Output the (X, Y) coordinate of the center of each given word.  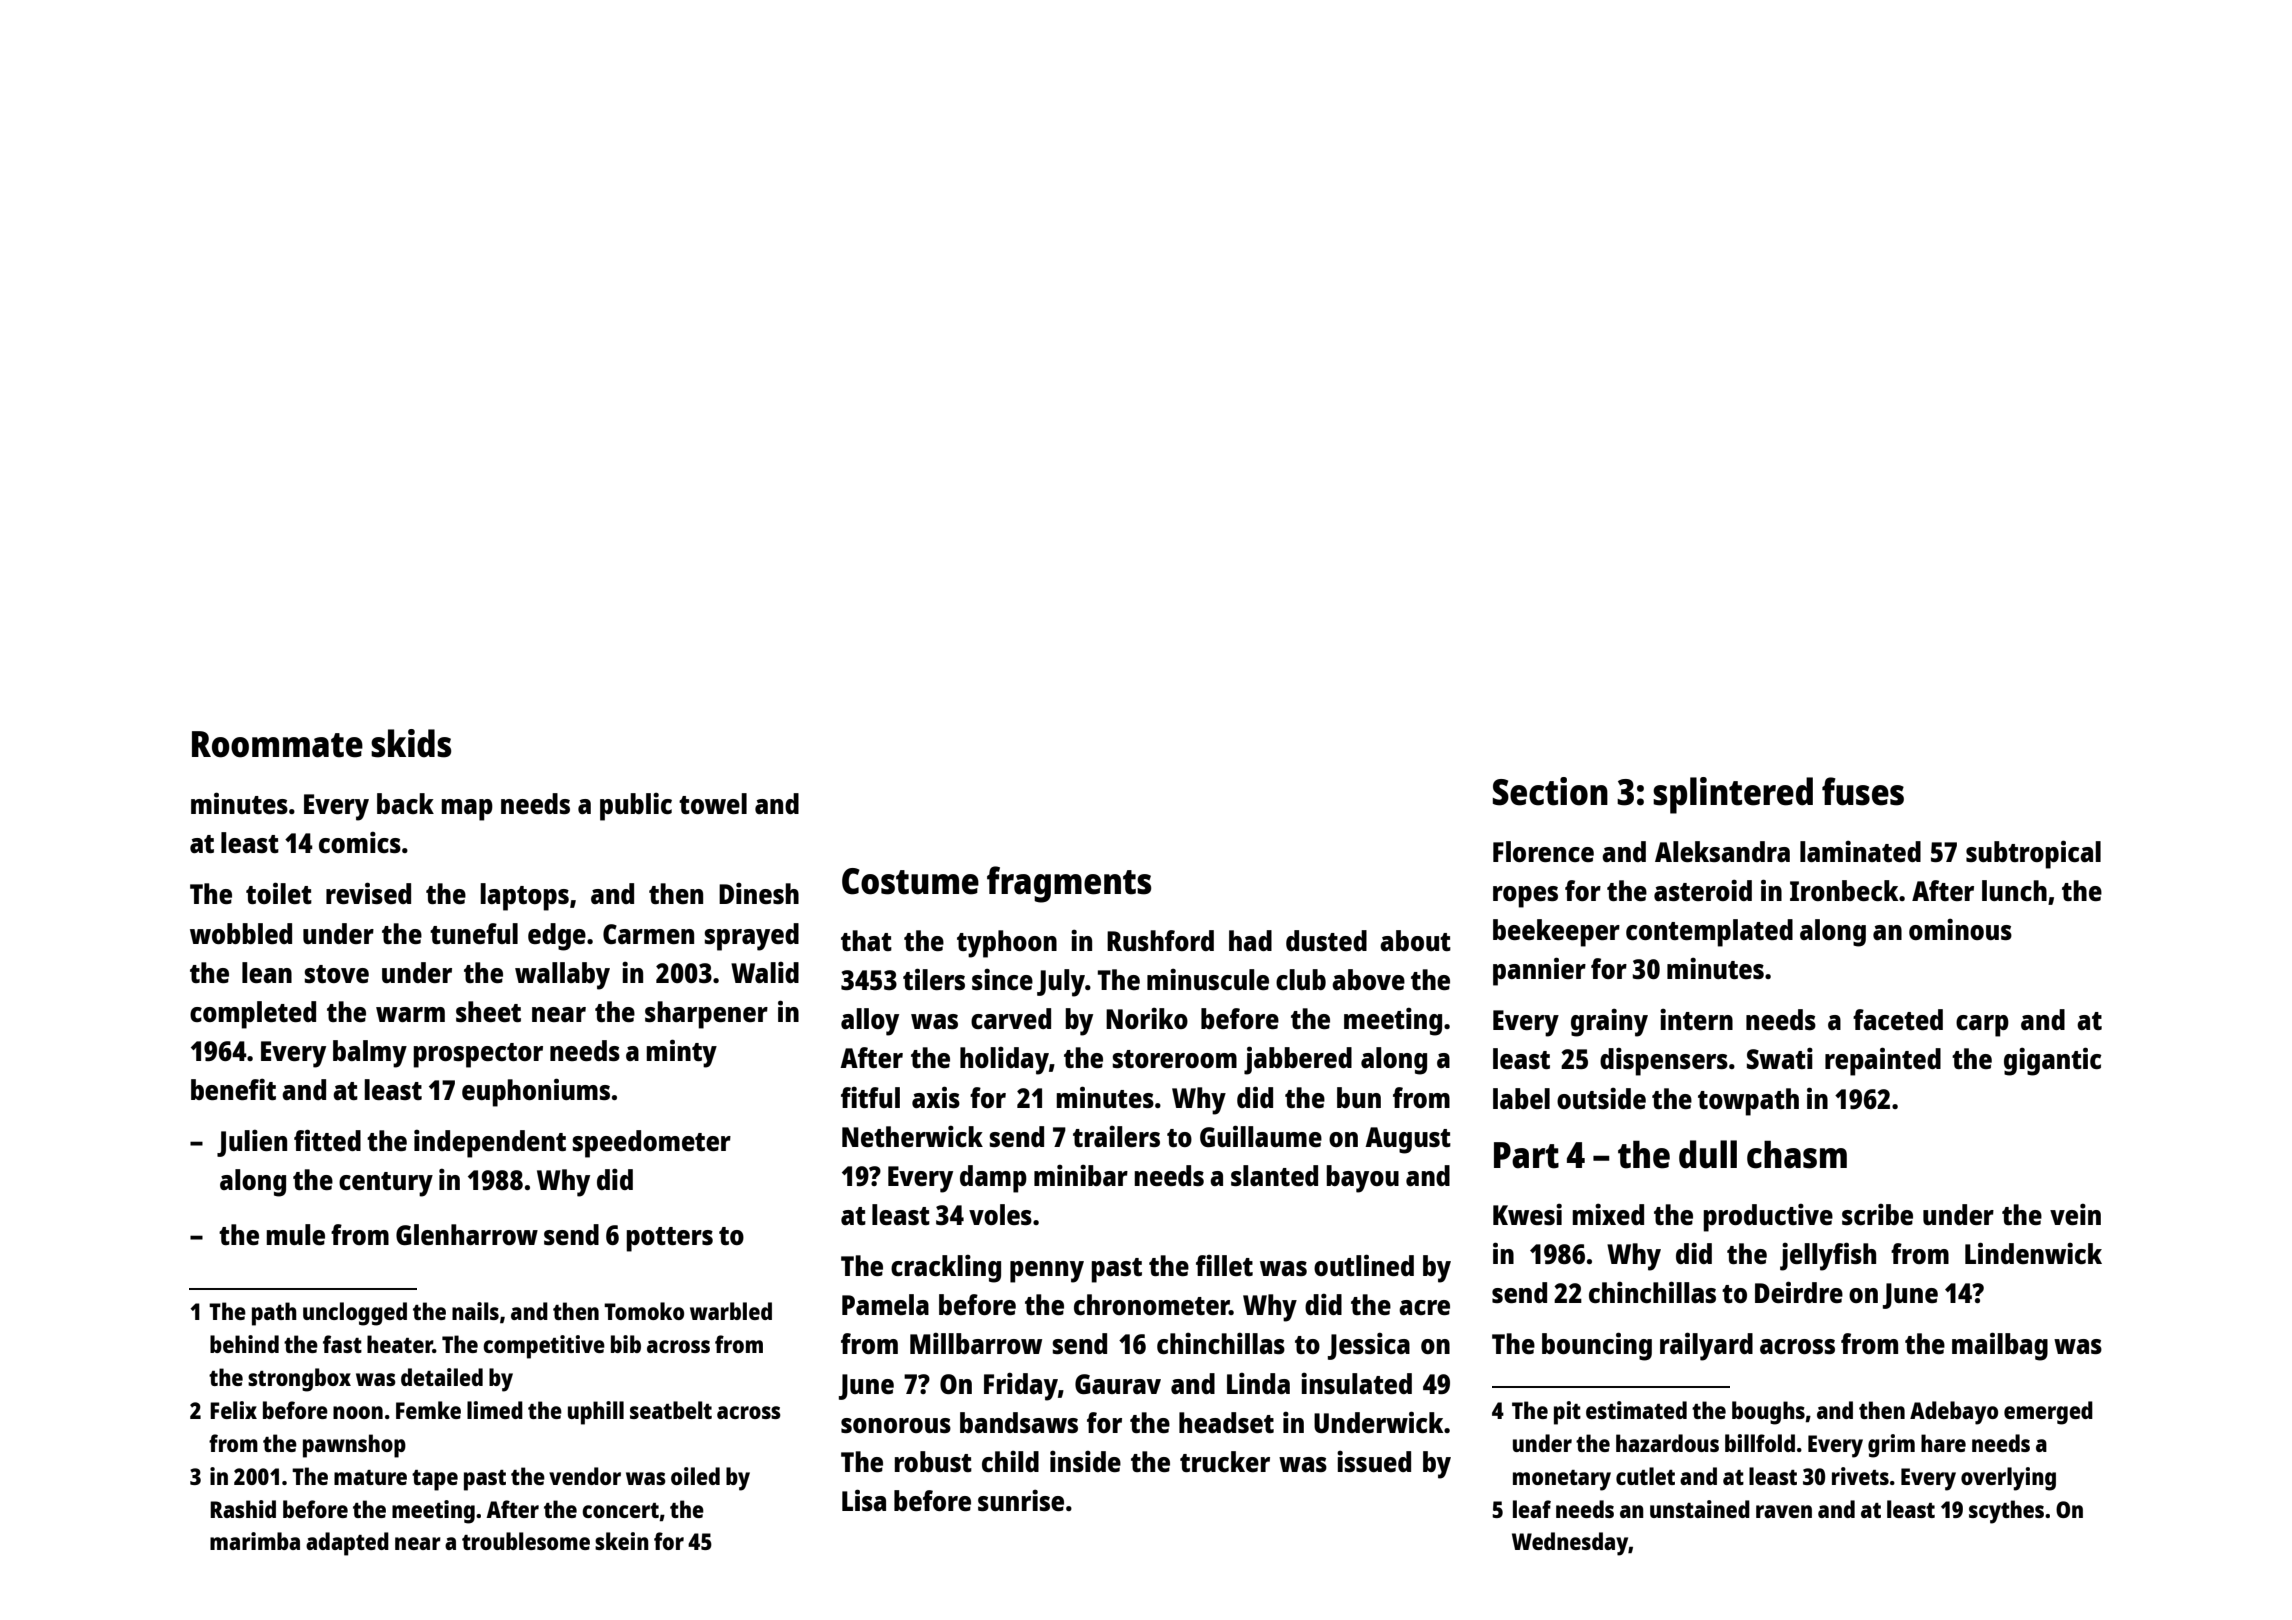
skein (622, 1541)
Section (1550, 791)
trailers (1116, 1136)
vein (2075, 1214)
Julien (252, 1143)
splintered (1733, 795)
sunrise (1021, 1500)
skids (411, 743)
